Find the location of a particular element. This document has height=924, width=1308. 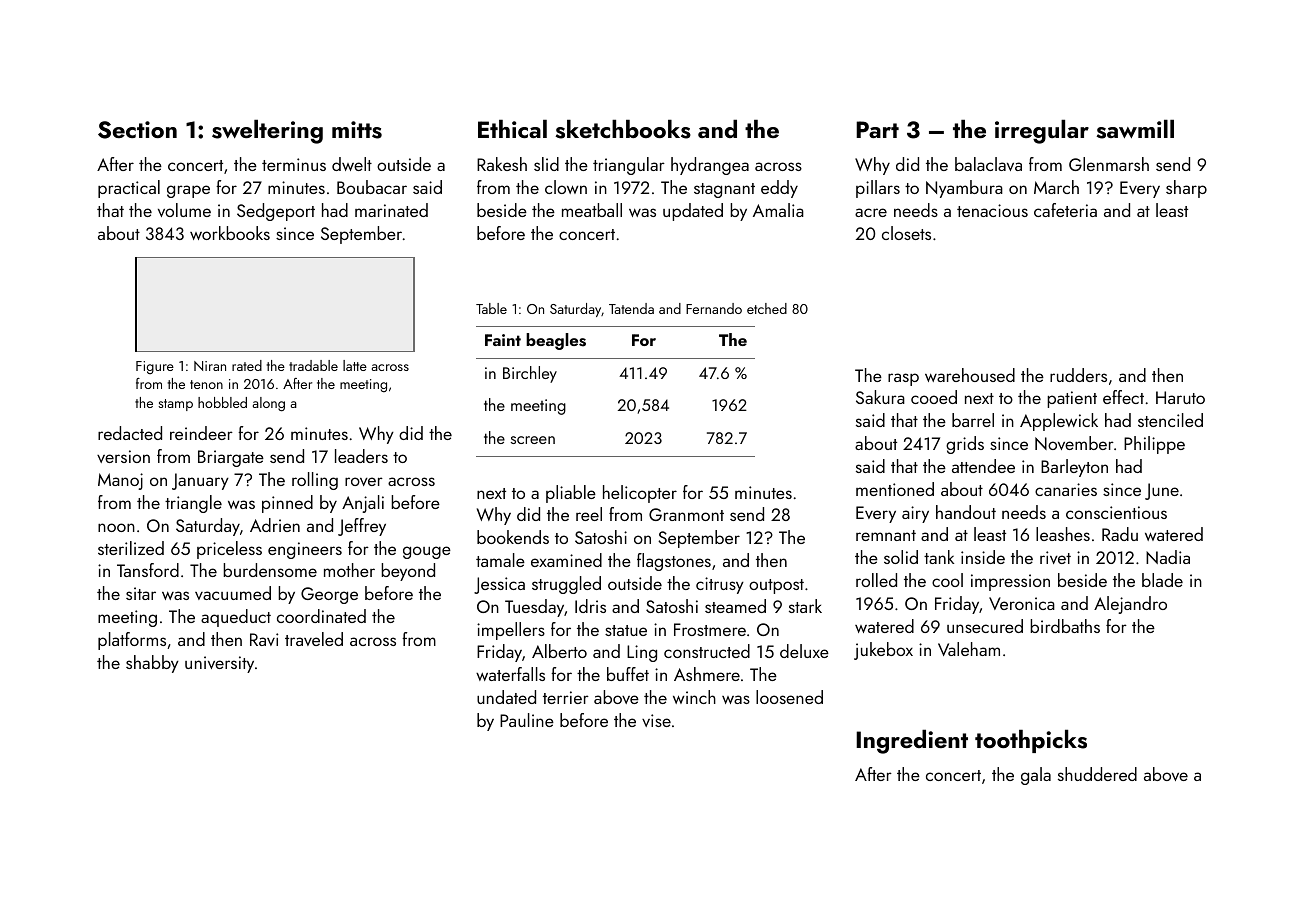

sketchbooks is located at coordinates (623, 129).
